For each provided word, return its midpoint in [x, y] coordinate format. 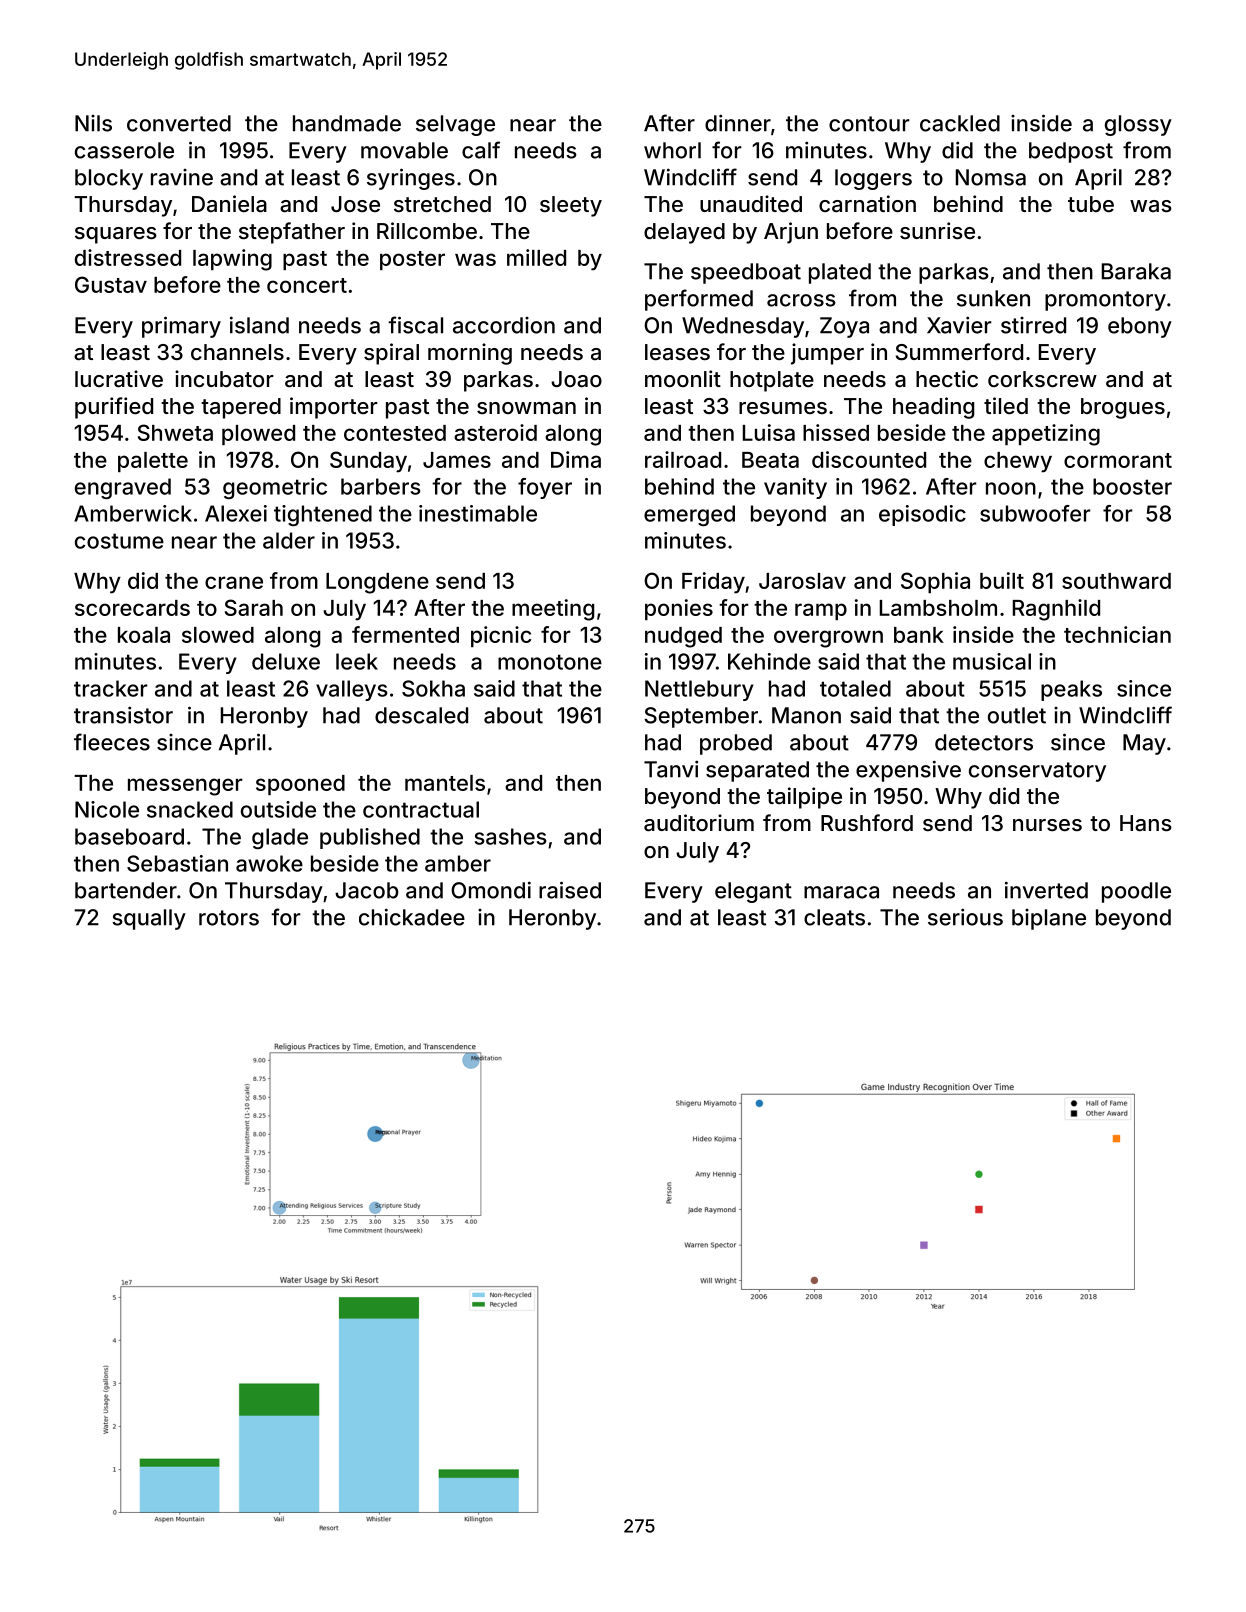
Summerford [959, 352]
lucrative [119, 379]
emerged [689, 515]
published [370, 838]
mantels [445, 783]
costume [119, 541]
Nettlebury [699, 690]
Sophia [935, 582]
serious [965, 917]
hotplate [772, 381]
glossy [1138, 125]
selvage [455, 125]
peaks [1071, 690]
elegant [753, 892]
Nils [93, 123]
